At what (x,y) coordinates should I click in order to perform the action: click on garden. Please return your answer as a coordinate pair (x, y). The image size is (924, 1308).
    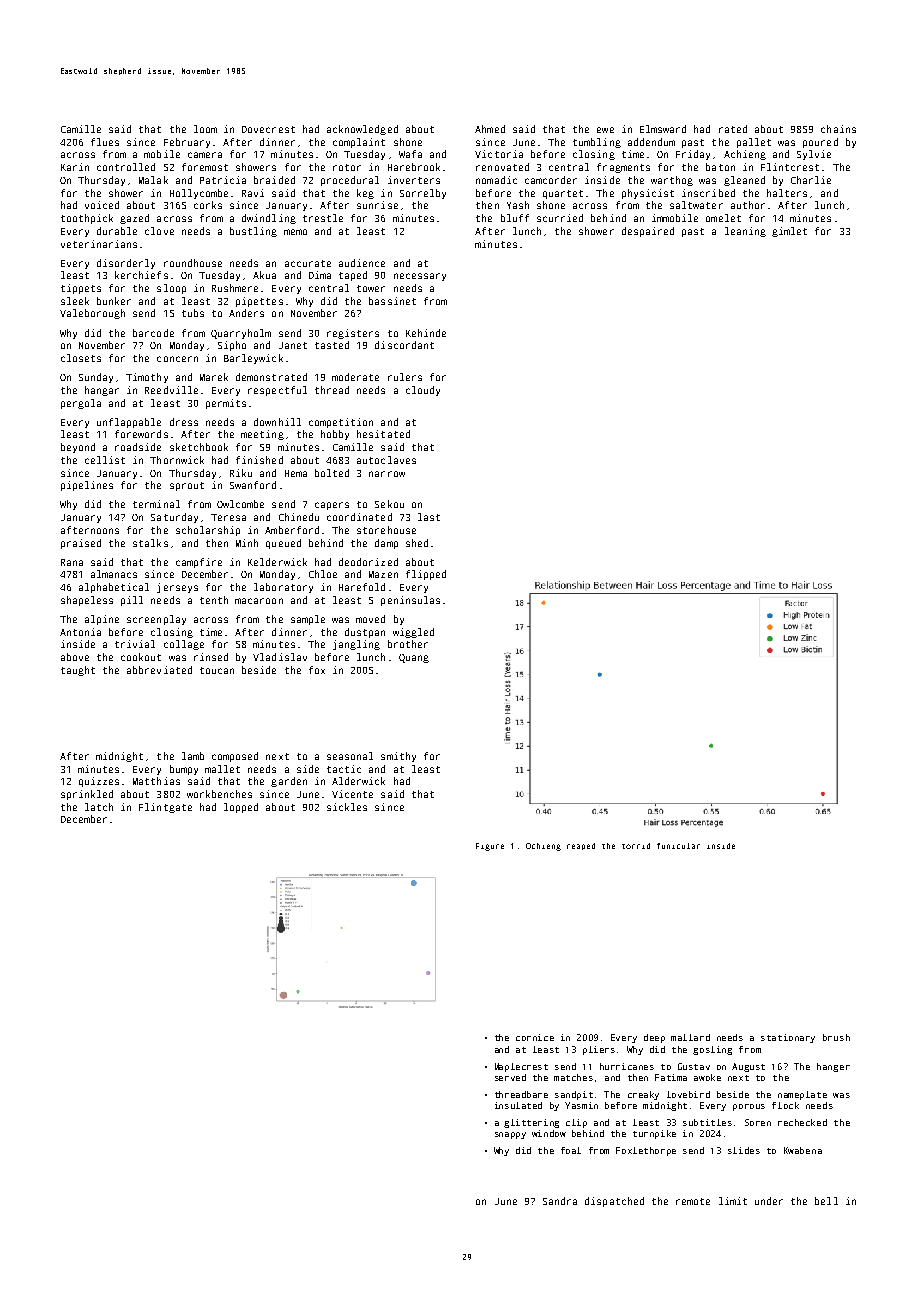
    Looking at the image, I should click on (289, 782).
